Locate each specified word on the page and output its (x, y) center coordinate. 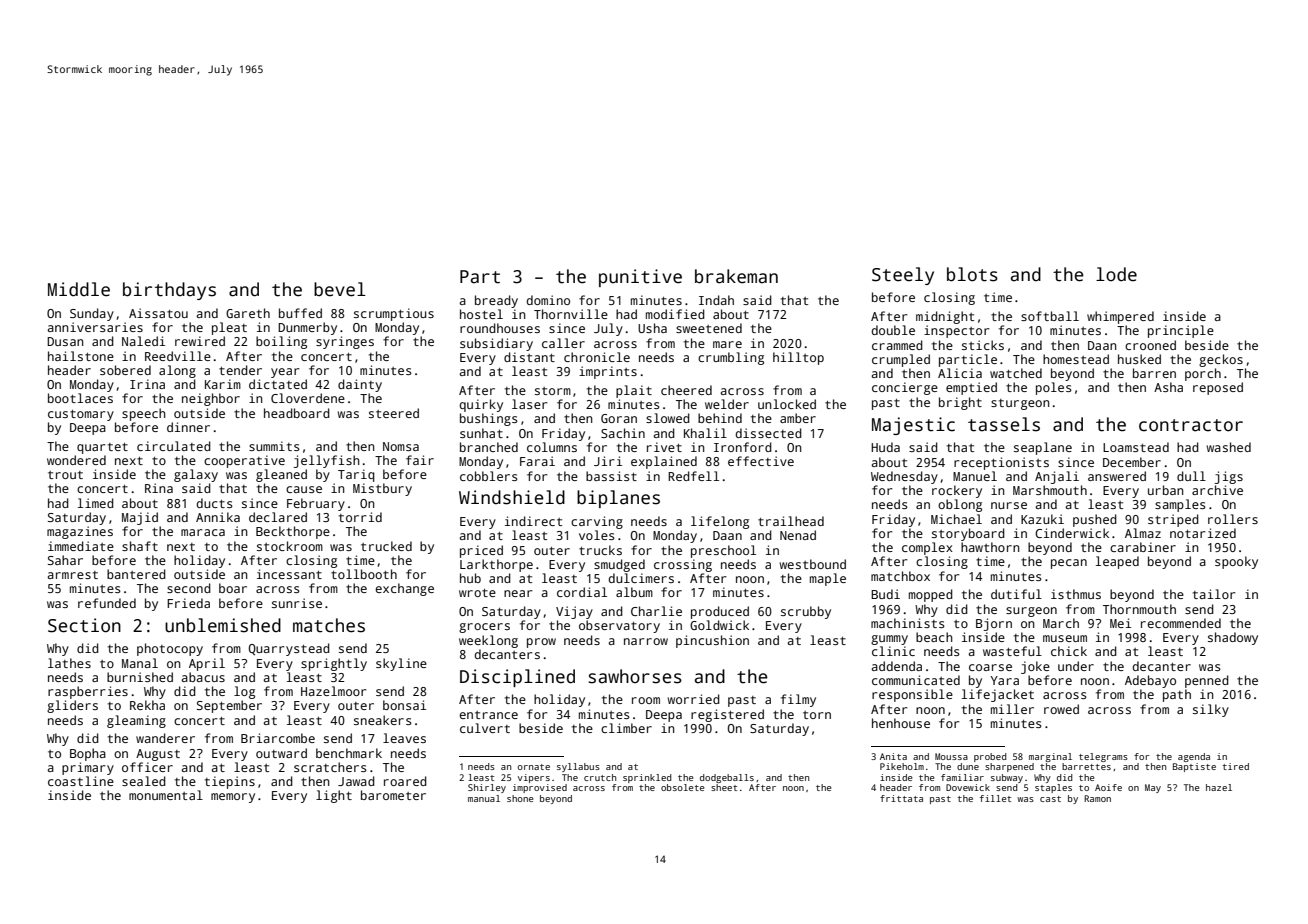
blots (972, 274)
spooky (1236, 562)
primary (88, 768)
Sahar (65, 560)
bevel (340, 289)
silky (1211, 710)
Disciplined (517, 678)
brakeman (736, 276)
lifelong (720, 522)
